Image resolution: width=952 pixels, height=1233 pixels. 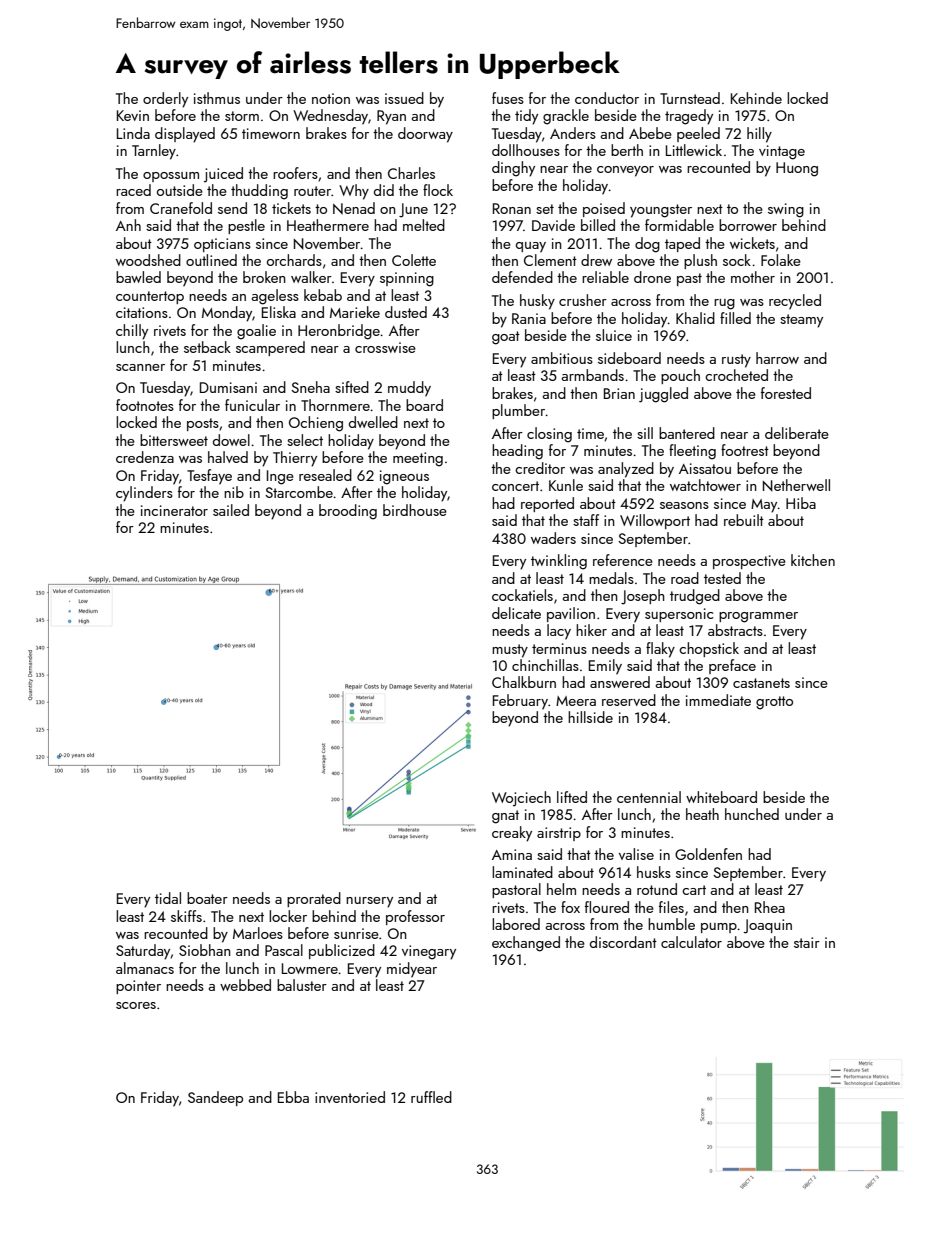 I want to click on bantered, so click(x=687, y=433).
